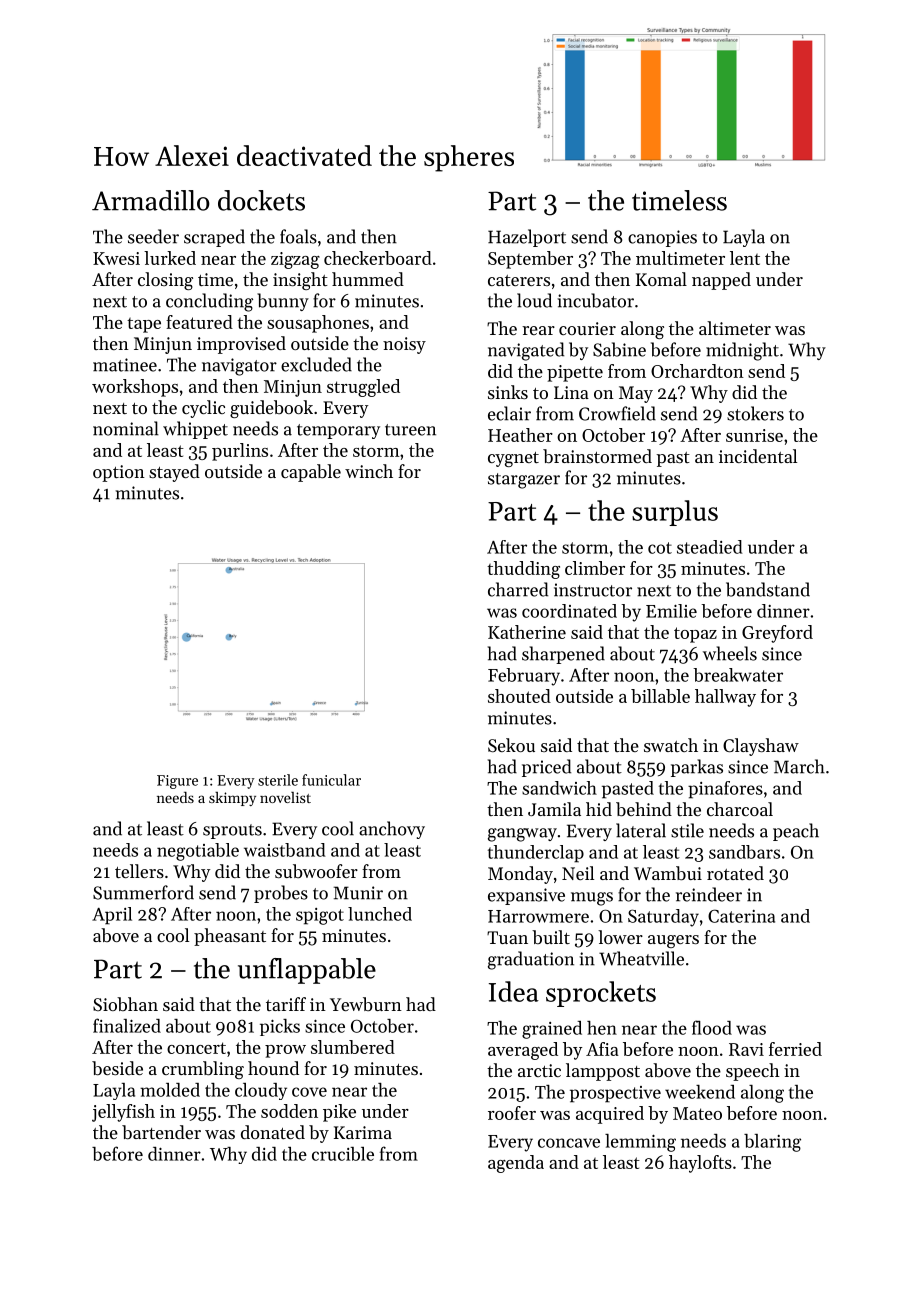 This screenshot has width=924, height=1314. Describe the element at coordinates (196, 1048) in the screenshot. I see `concert` at that location.
